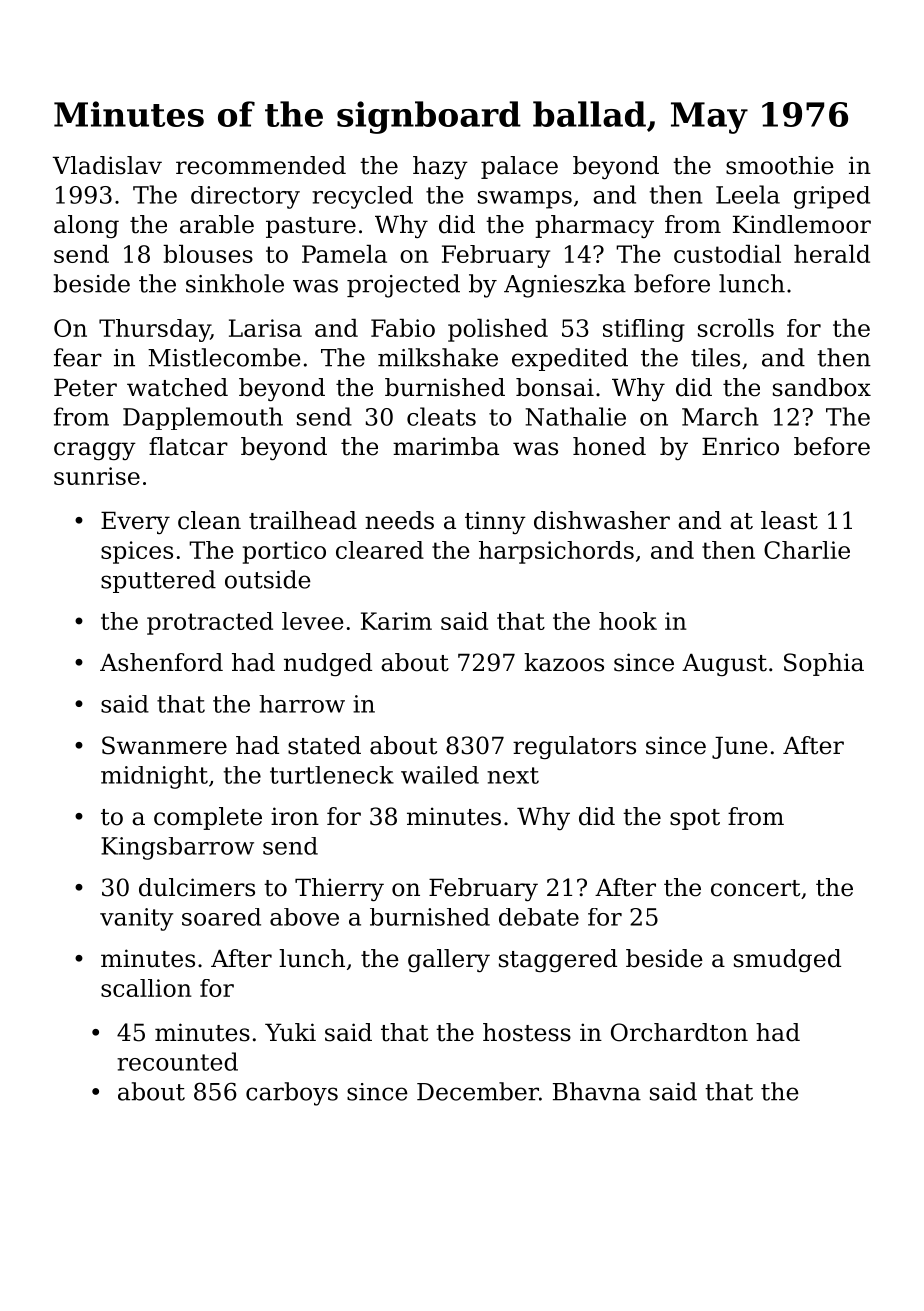 This screenshot has height=1311, width=924. Describe the element at coordinates (107, 165) in the screenshot. I see `Vladislav` at that location.
